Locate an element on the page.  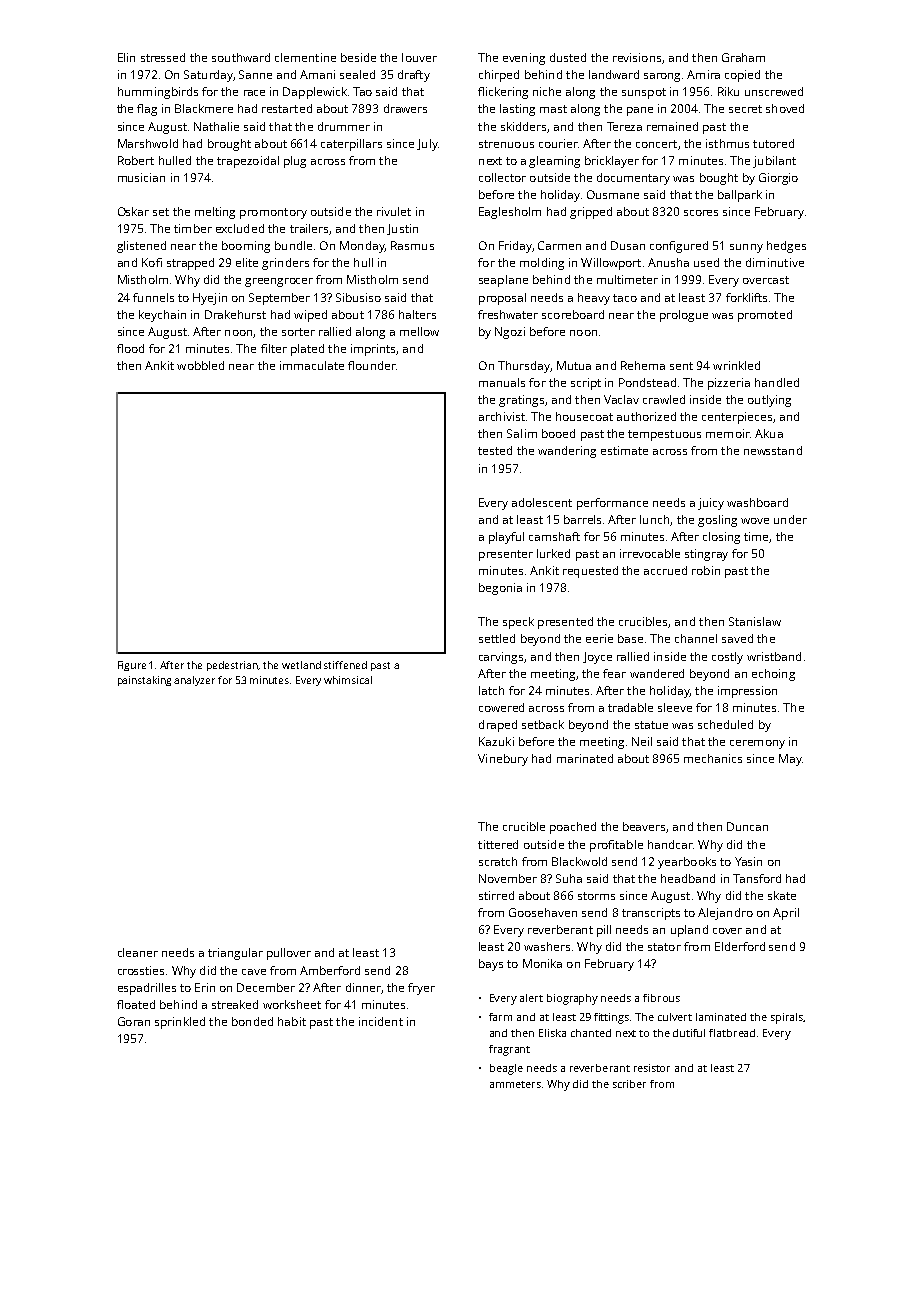
tittered is located at coordinates (498, 844).
